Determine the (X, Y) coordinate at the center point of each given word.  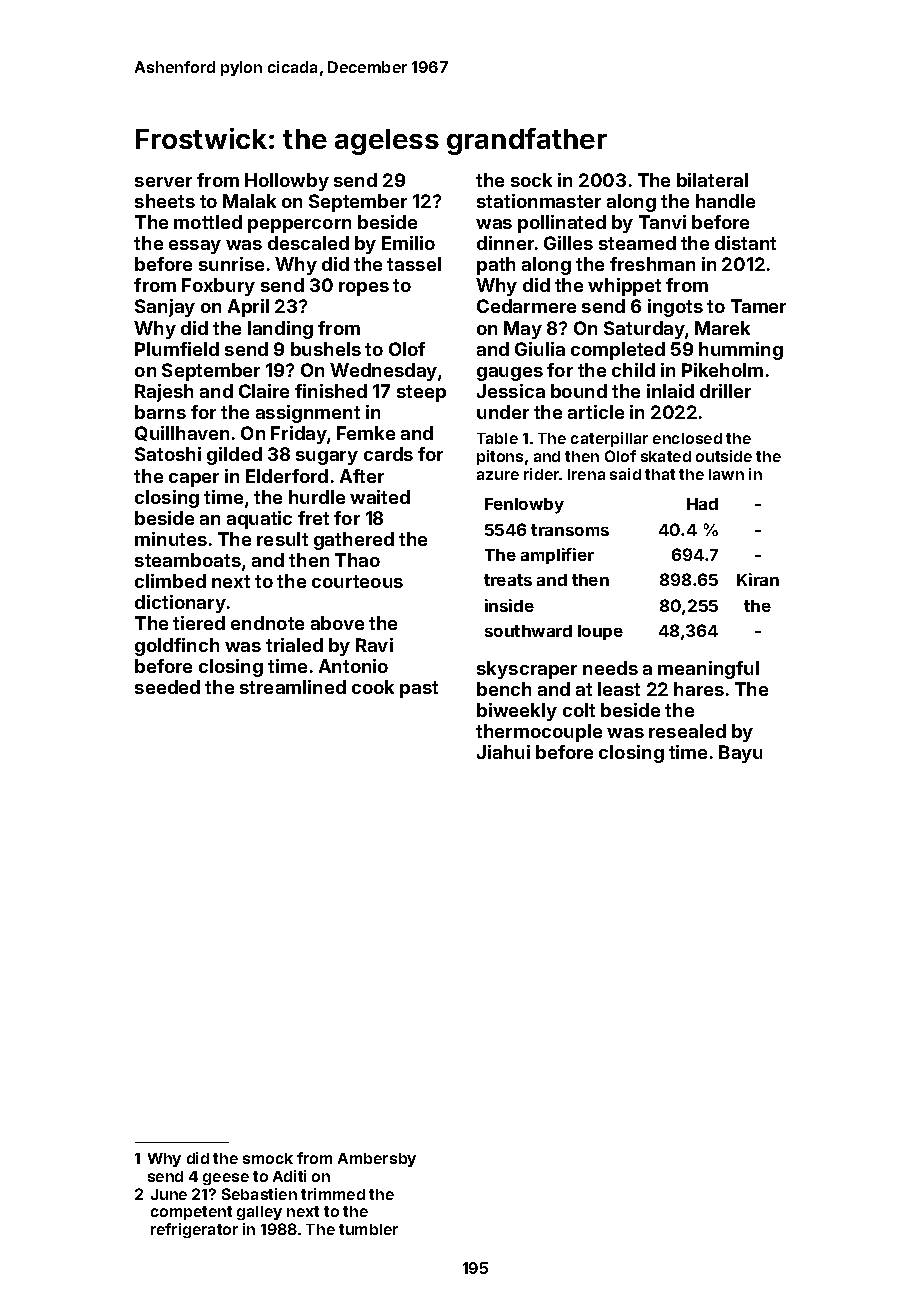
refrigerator (194, 1230)
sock (531, 180)
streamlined (293, 687)
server (163, 182)
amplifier (557, 556)
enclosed (687, 438)
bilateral (712, 180)
